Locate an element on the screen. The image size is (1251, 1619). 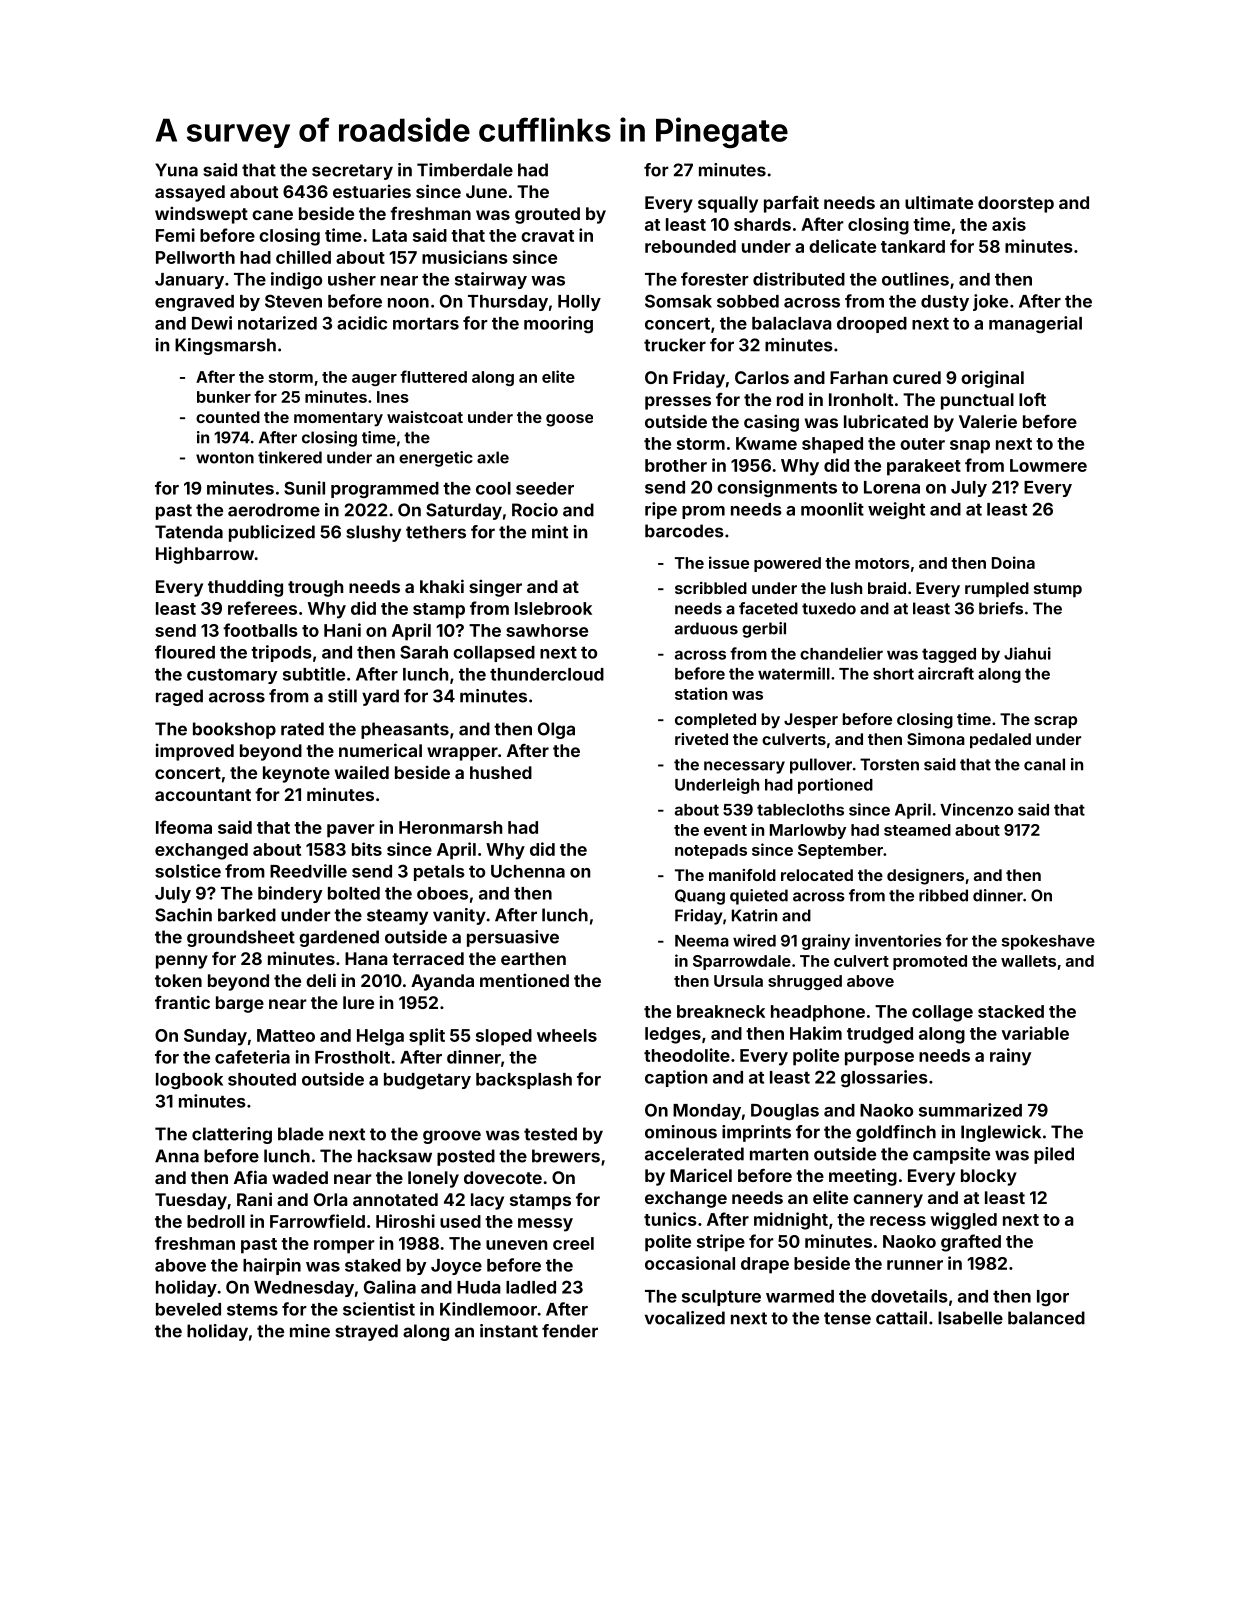
yard is located at coordinates (380, 697).
